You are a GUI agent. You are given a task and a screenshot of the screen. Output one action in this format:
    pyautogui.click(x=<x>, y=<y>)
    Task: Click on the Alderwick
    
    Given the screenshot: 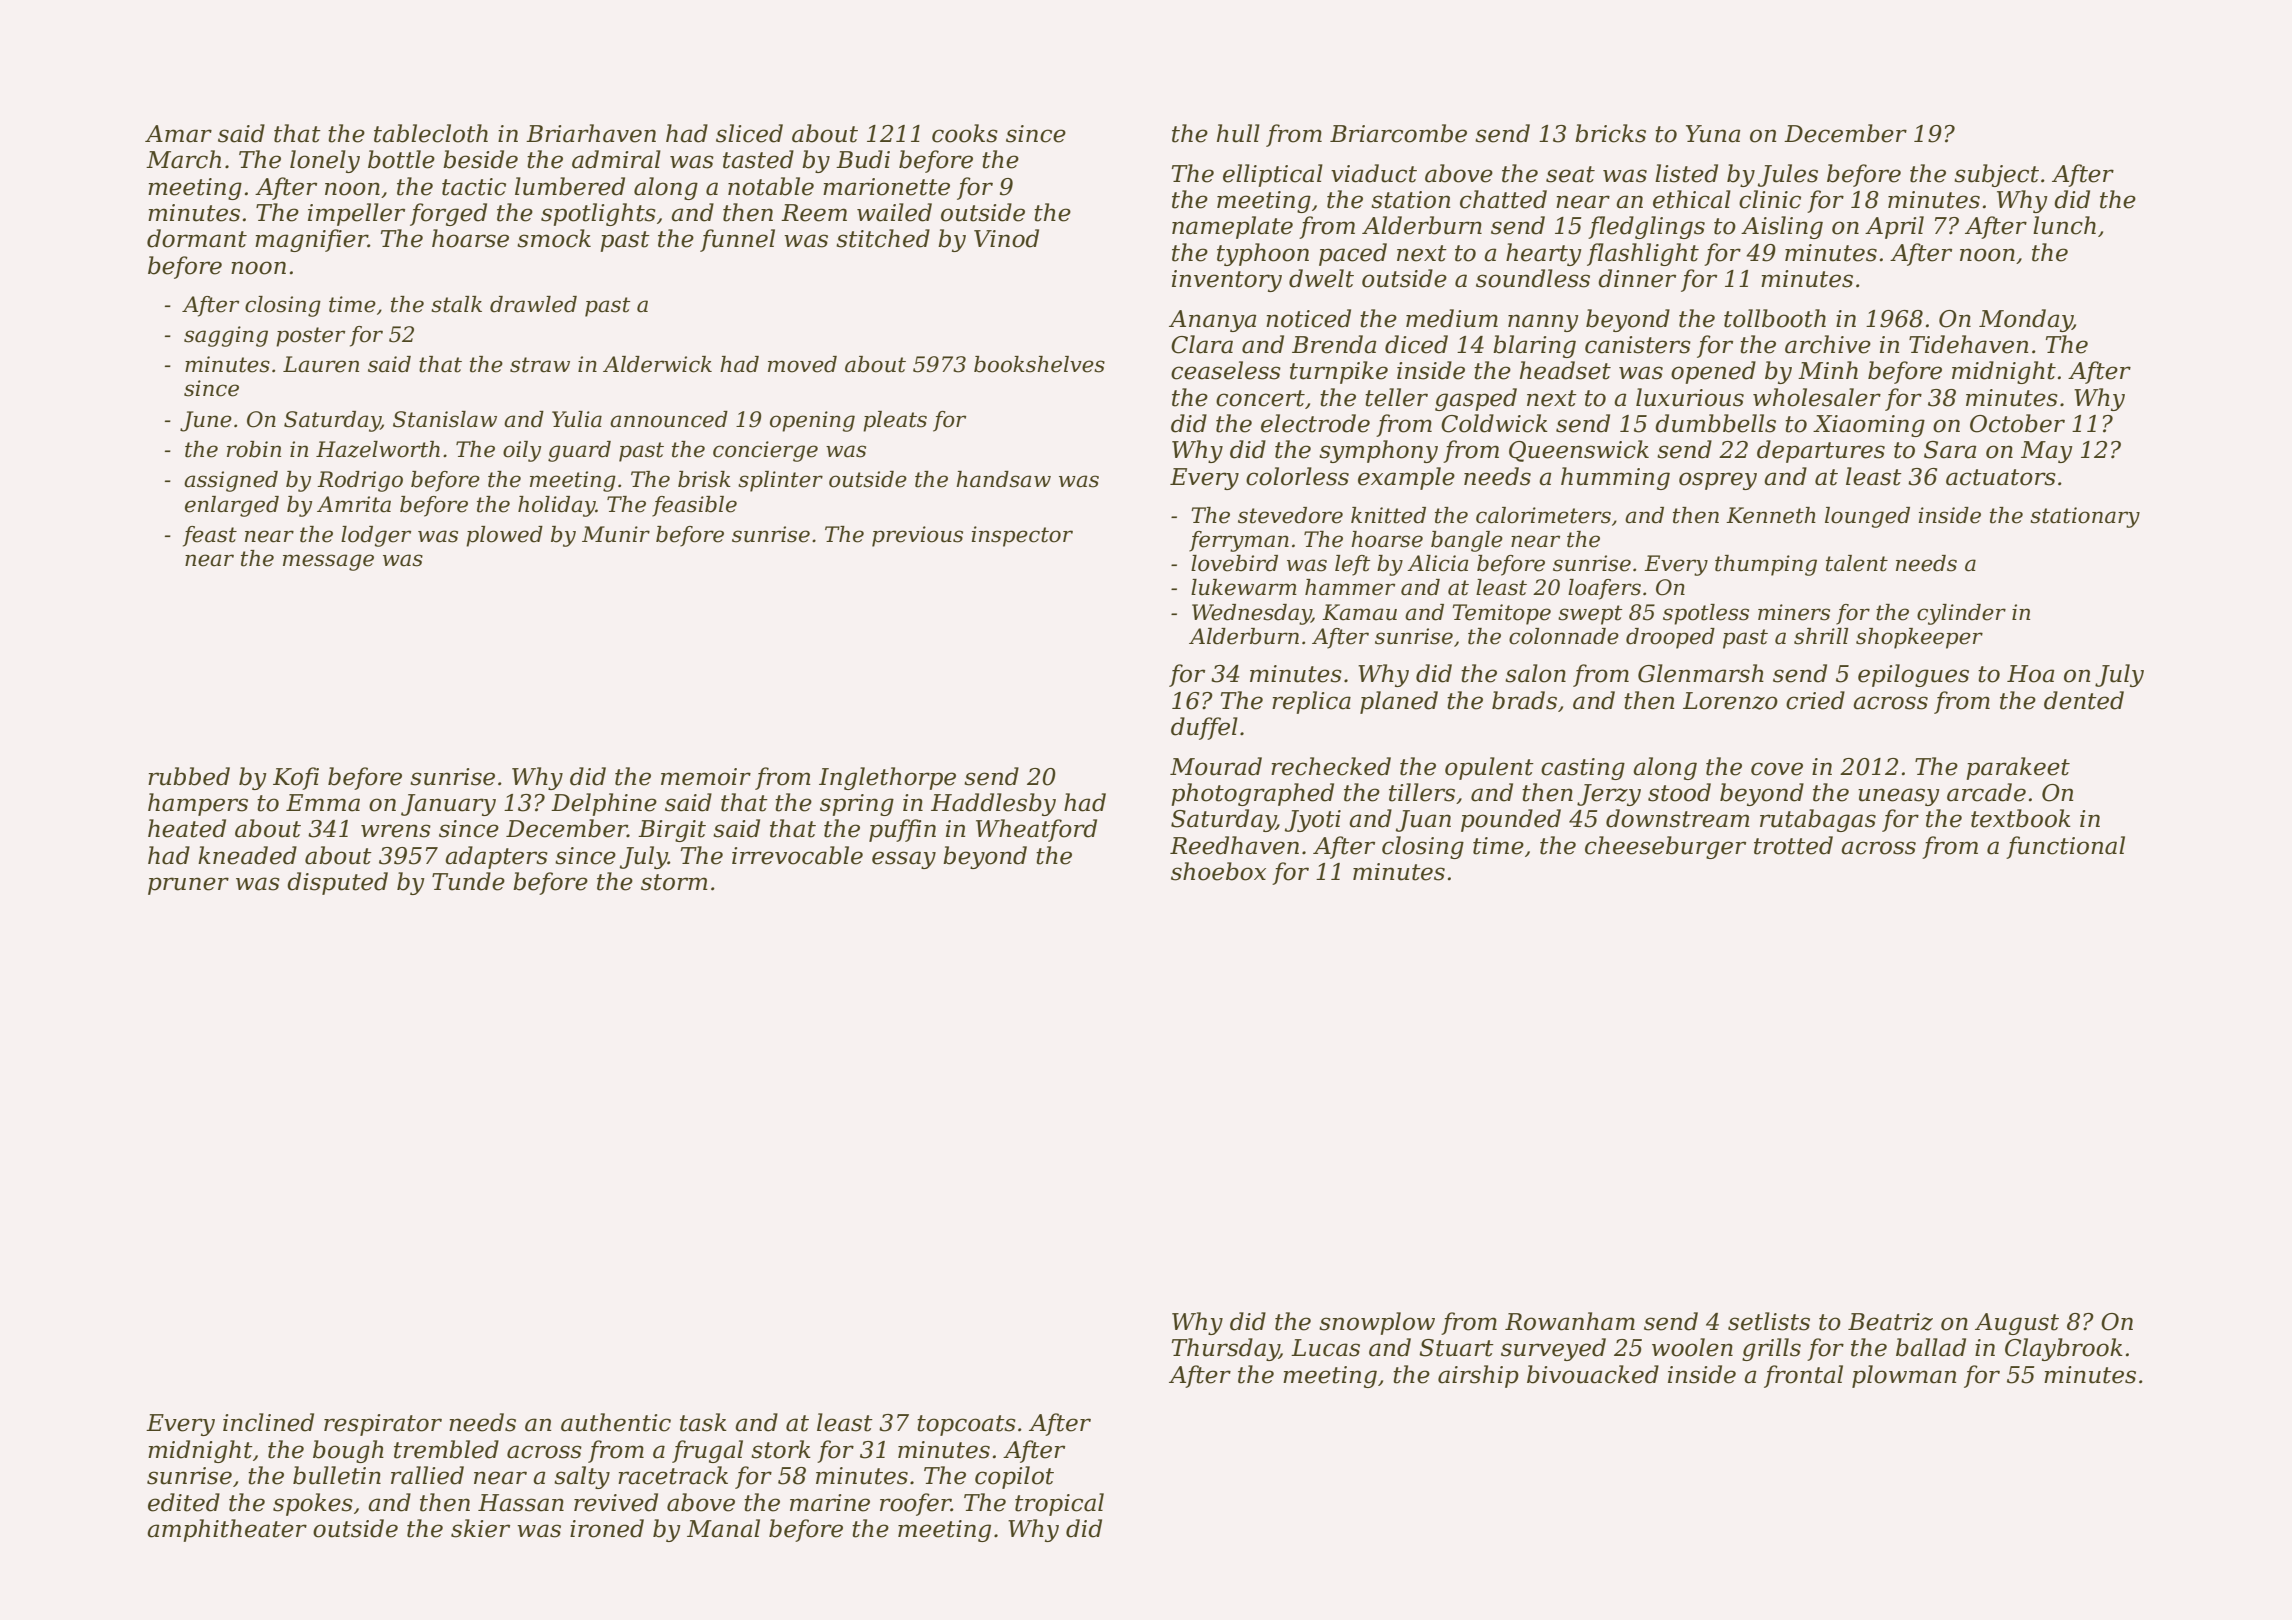 What is the action you would take?
    pyautogui.click(x=657, y=364)
